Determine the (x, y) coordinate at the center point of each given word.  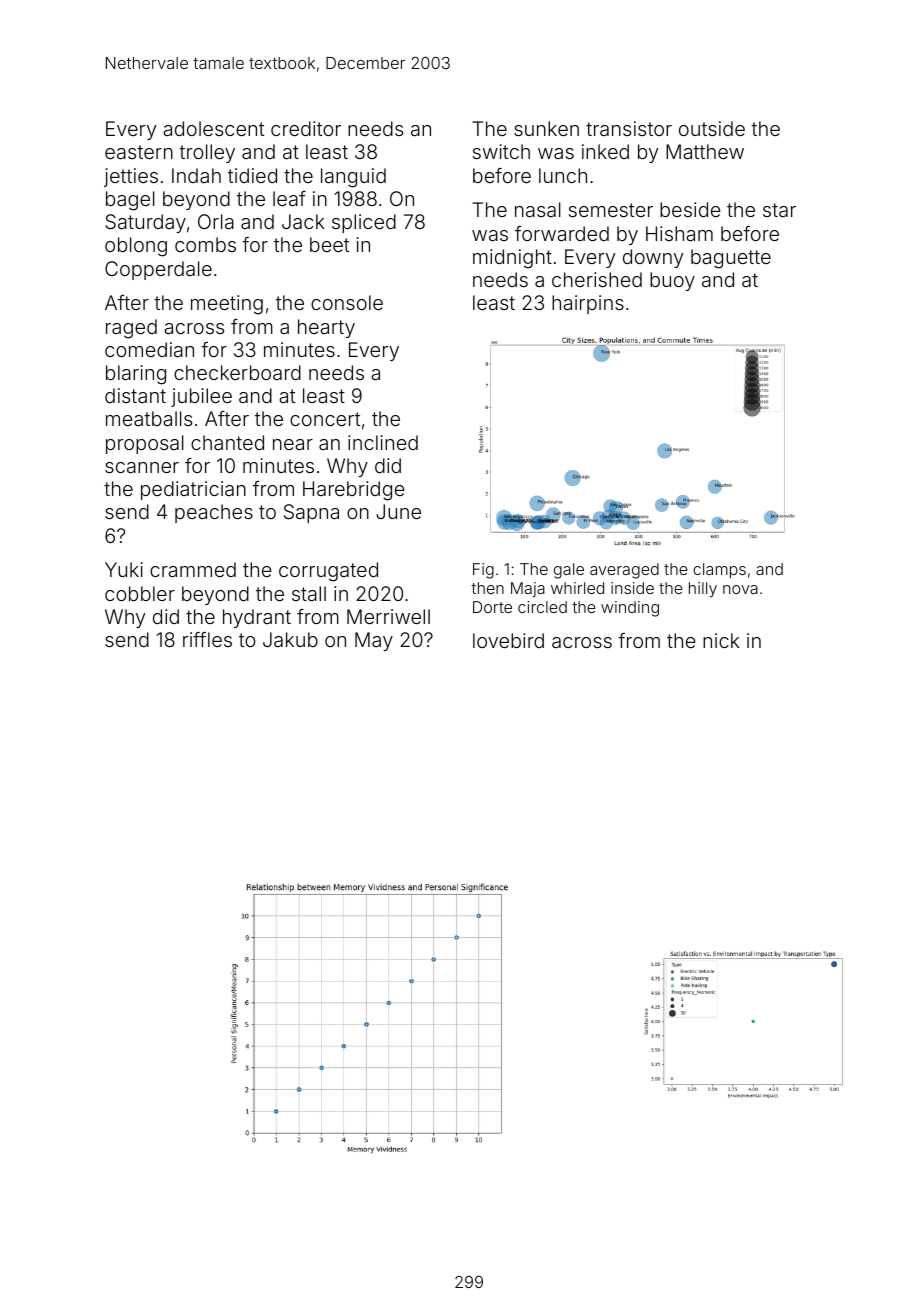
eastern (139, 152)
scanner (142, 467)
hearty (326, 328)
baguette (731, 259)
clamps (719, 571)
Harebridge (354, 491)
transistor (629, 128)
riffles (207, 639)
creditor (306, 128)
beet (329, 244)
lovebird (508, 640)
